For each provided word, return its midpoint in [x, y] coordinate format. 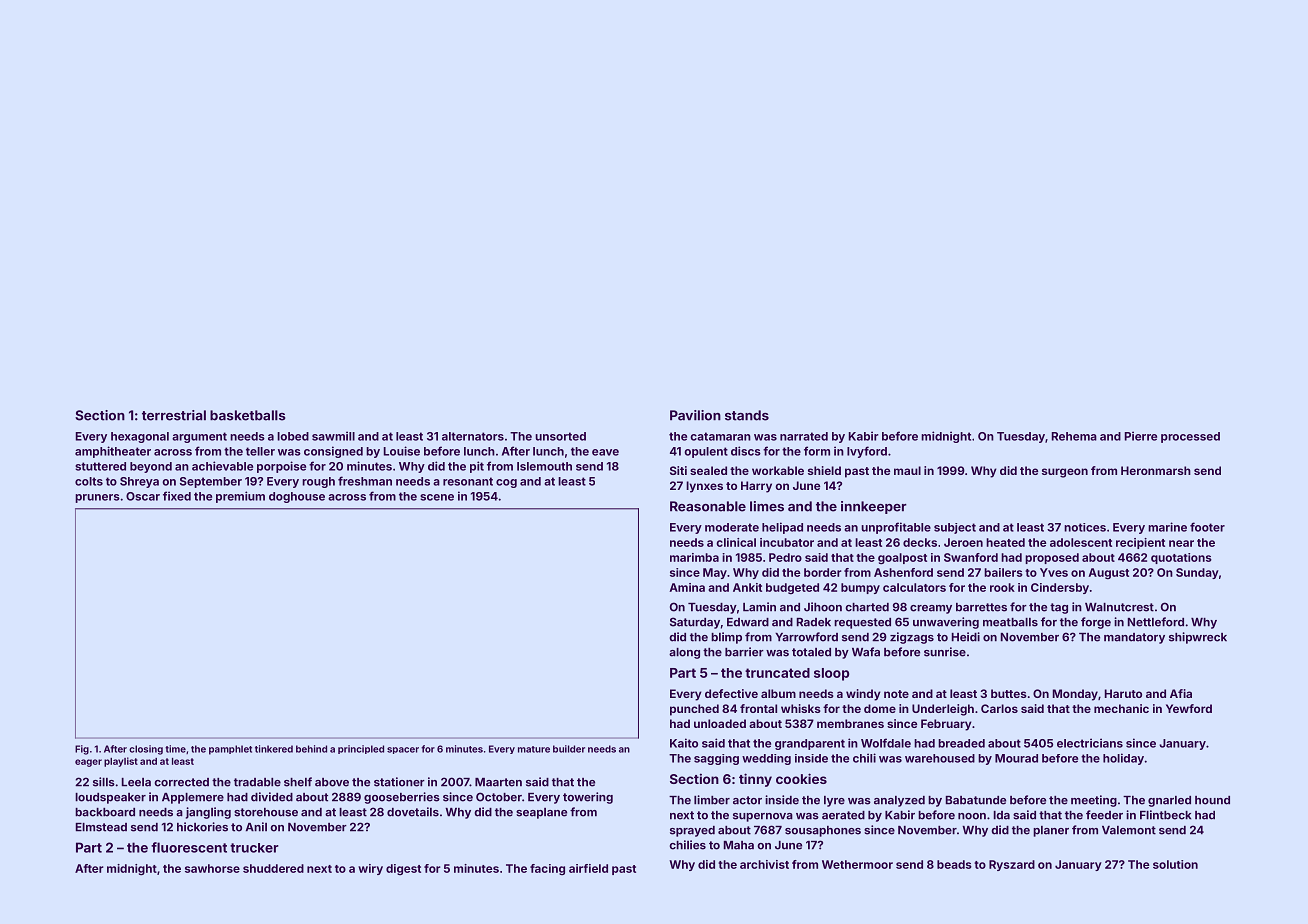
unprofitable [896, 528]
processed [1190, 437]
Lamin [759, 607]
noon [972, 816]
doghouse [297, 497]
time [175, 749]
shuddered [273, 868]
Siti [678, 470]
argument [199, 437]
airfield [588, 868]
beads [954, 864]
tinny [755, 780]
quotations [1181, 558]
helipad [782, 528]
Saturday [695, 623]
